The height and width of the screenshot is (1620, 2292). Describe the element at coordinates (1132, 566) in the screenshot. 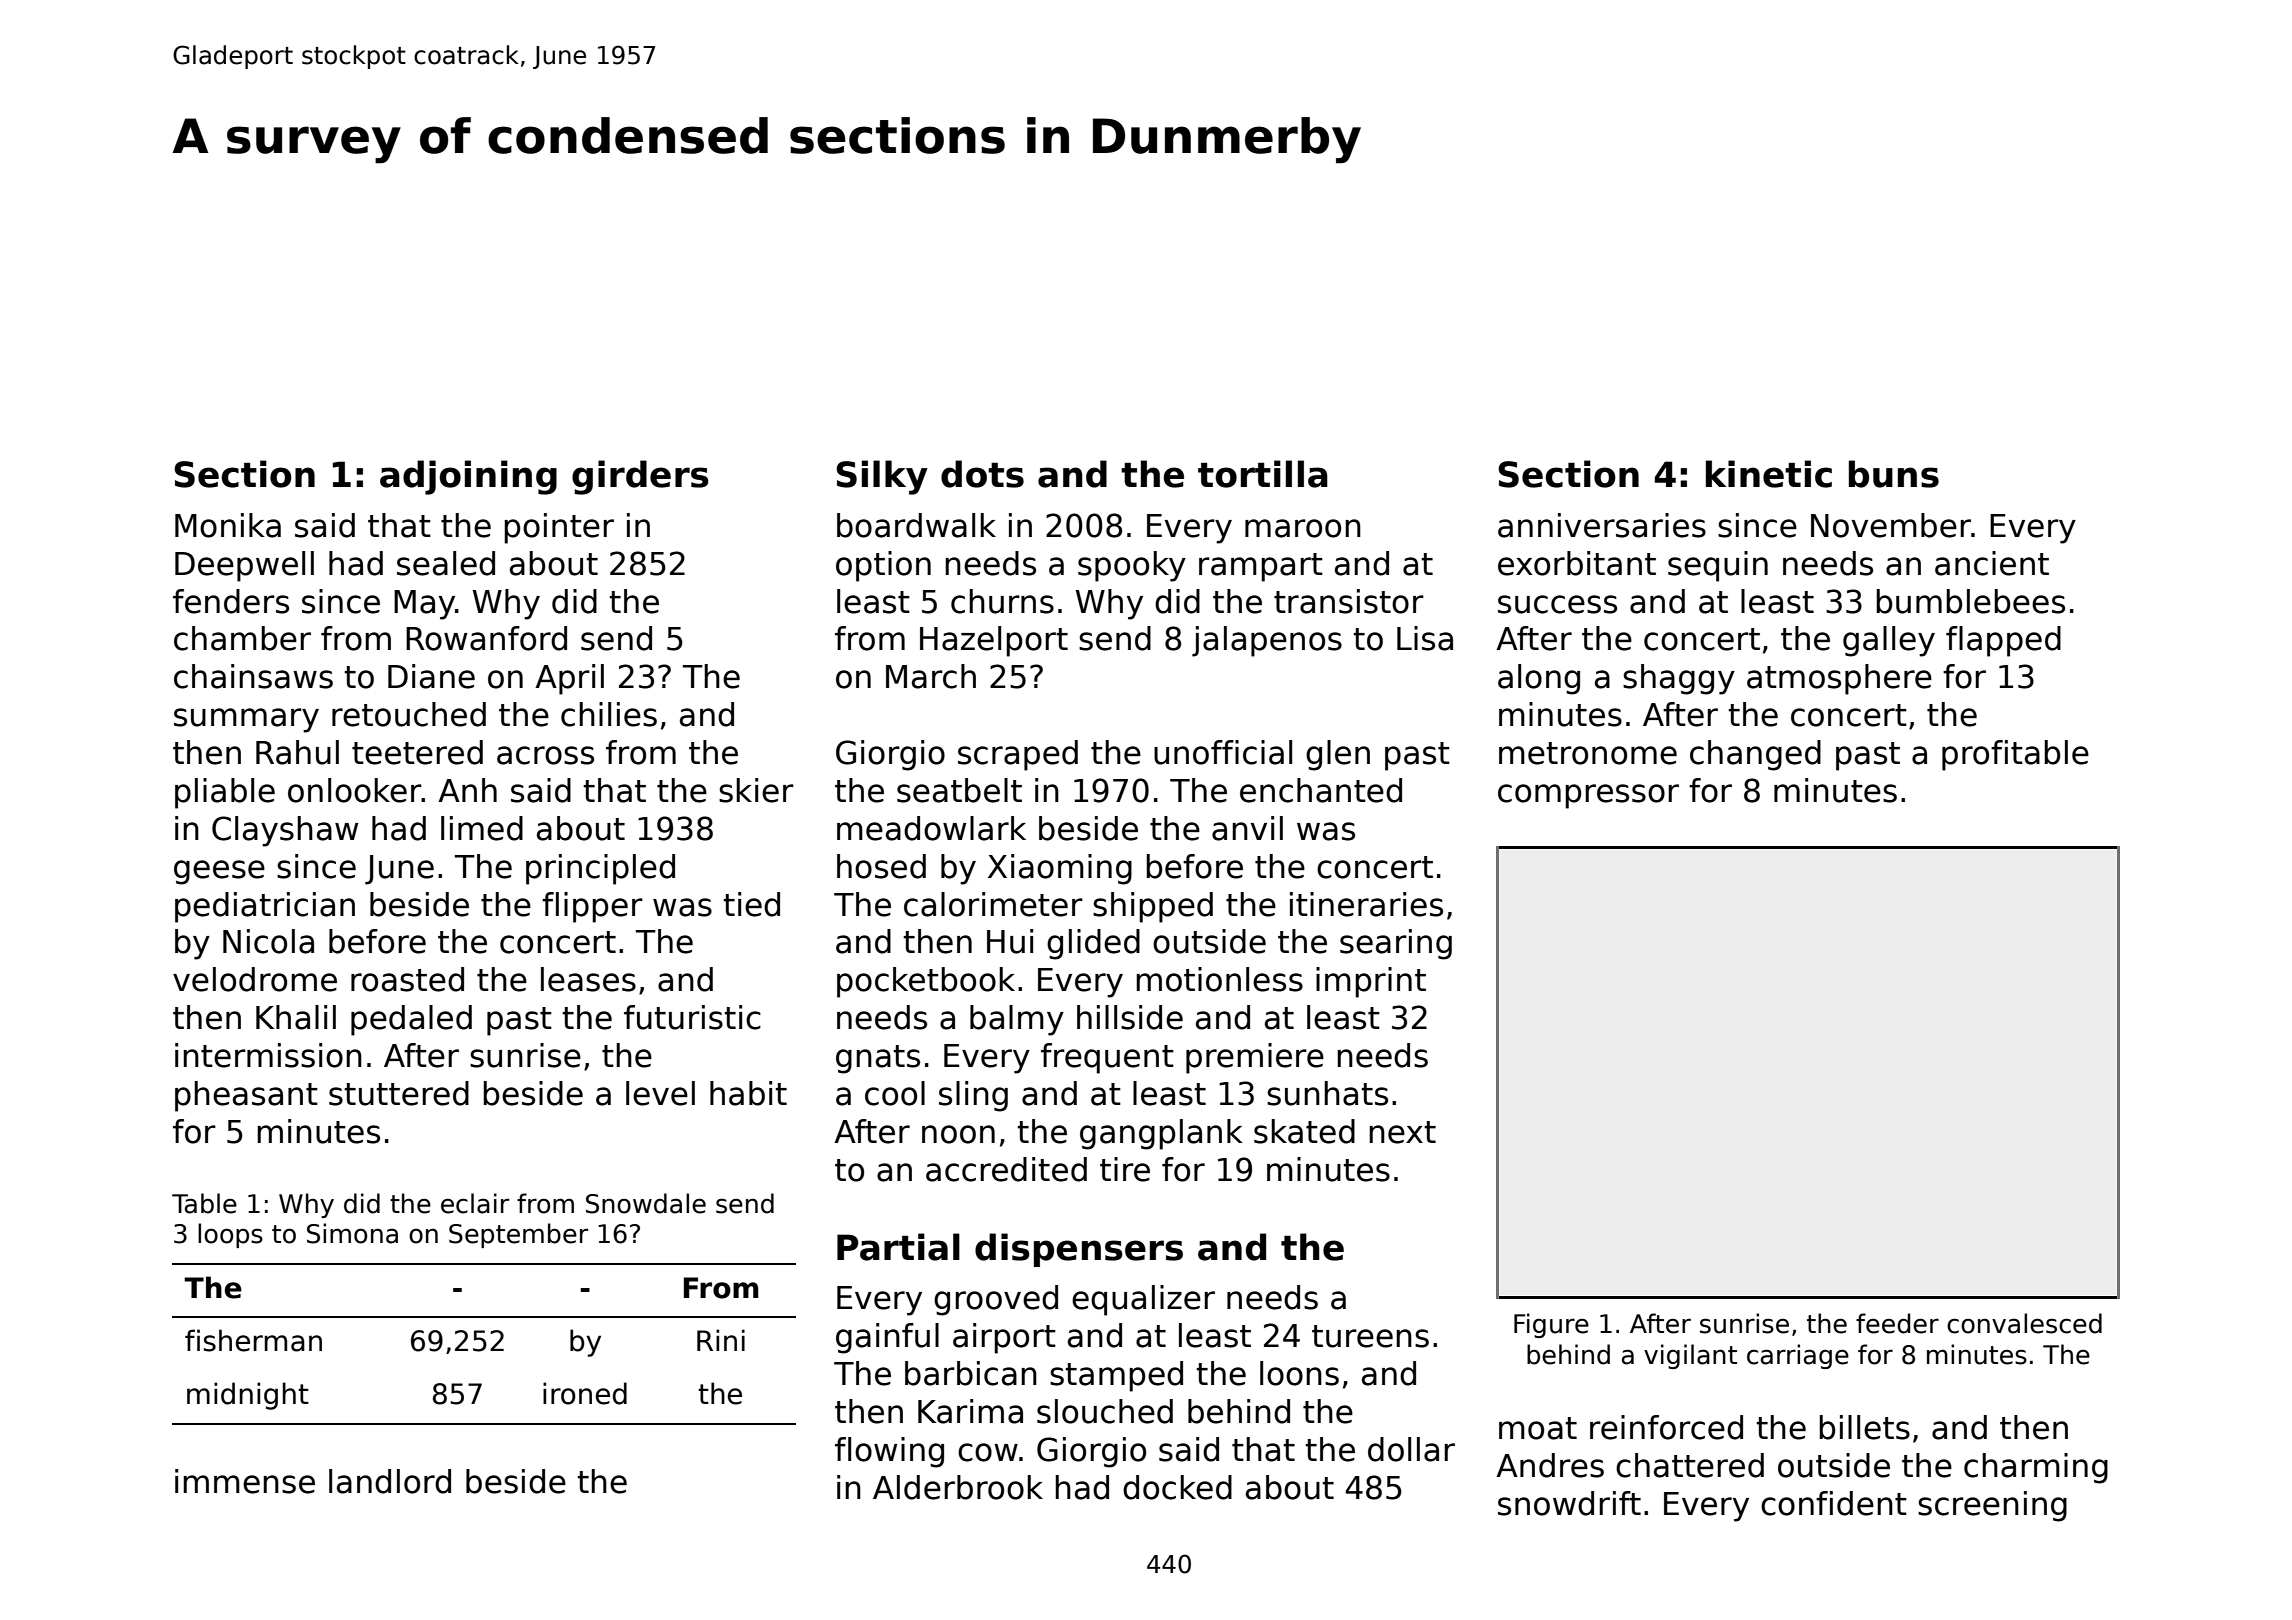

I see `spooky` at that location.
